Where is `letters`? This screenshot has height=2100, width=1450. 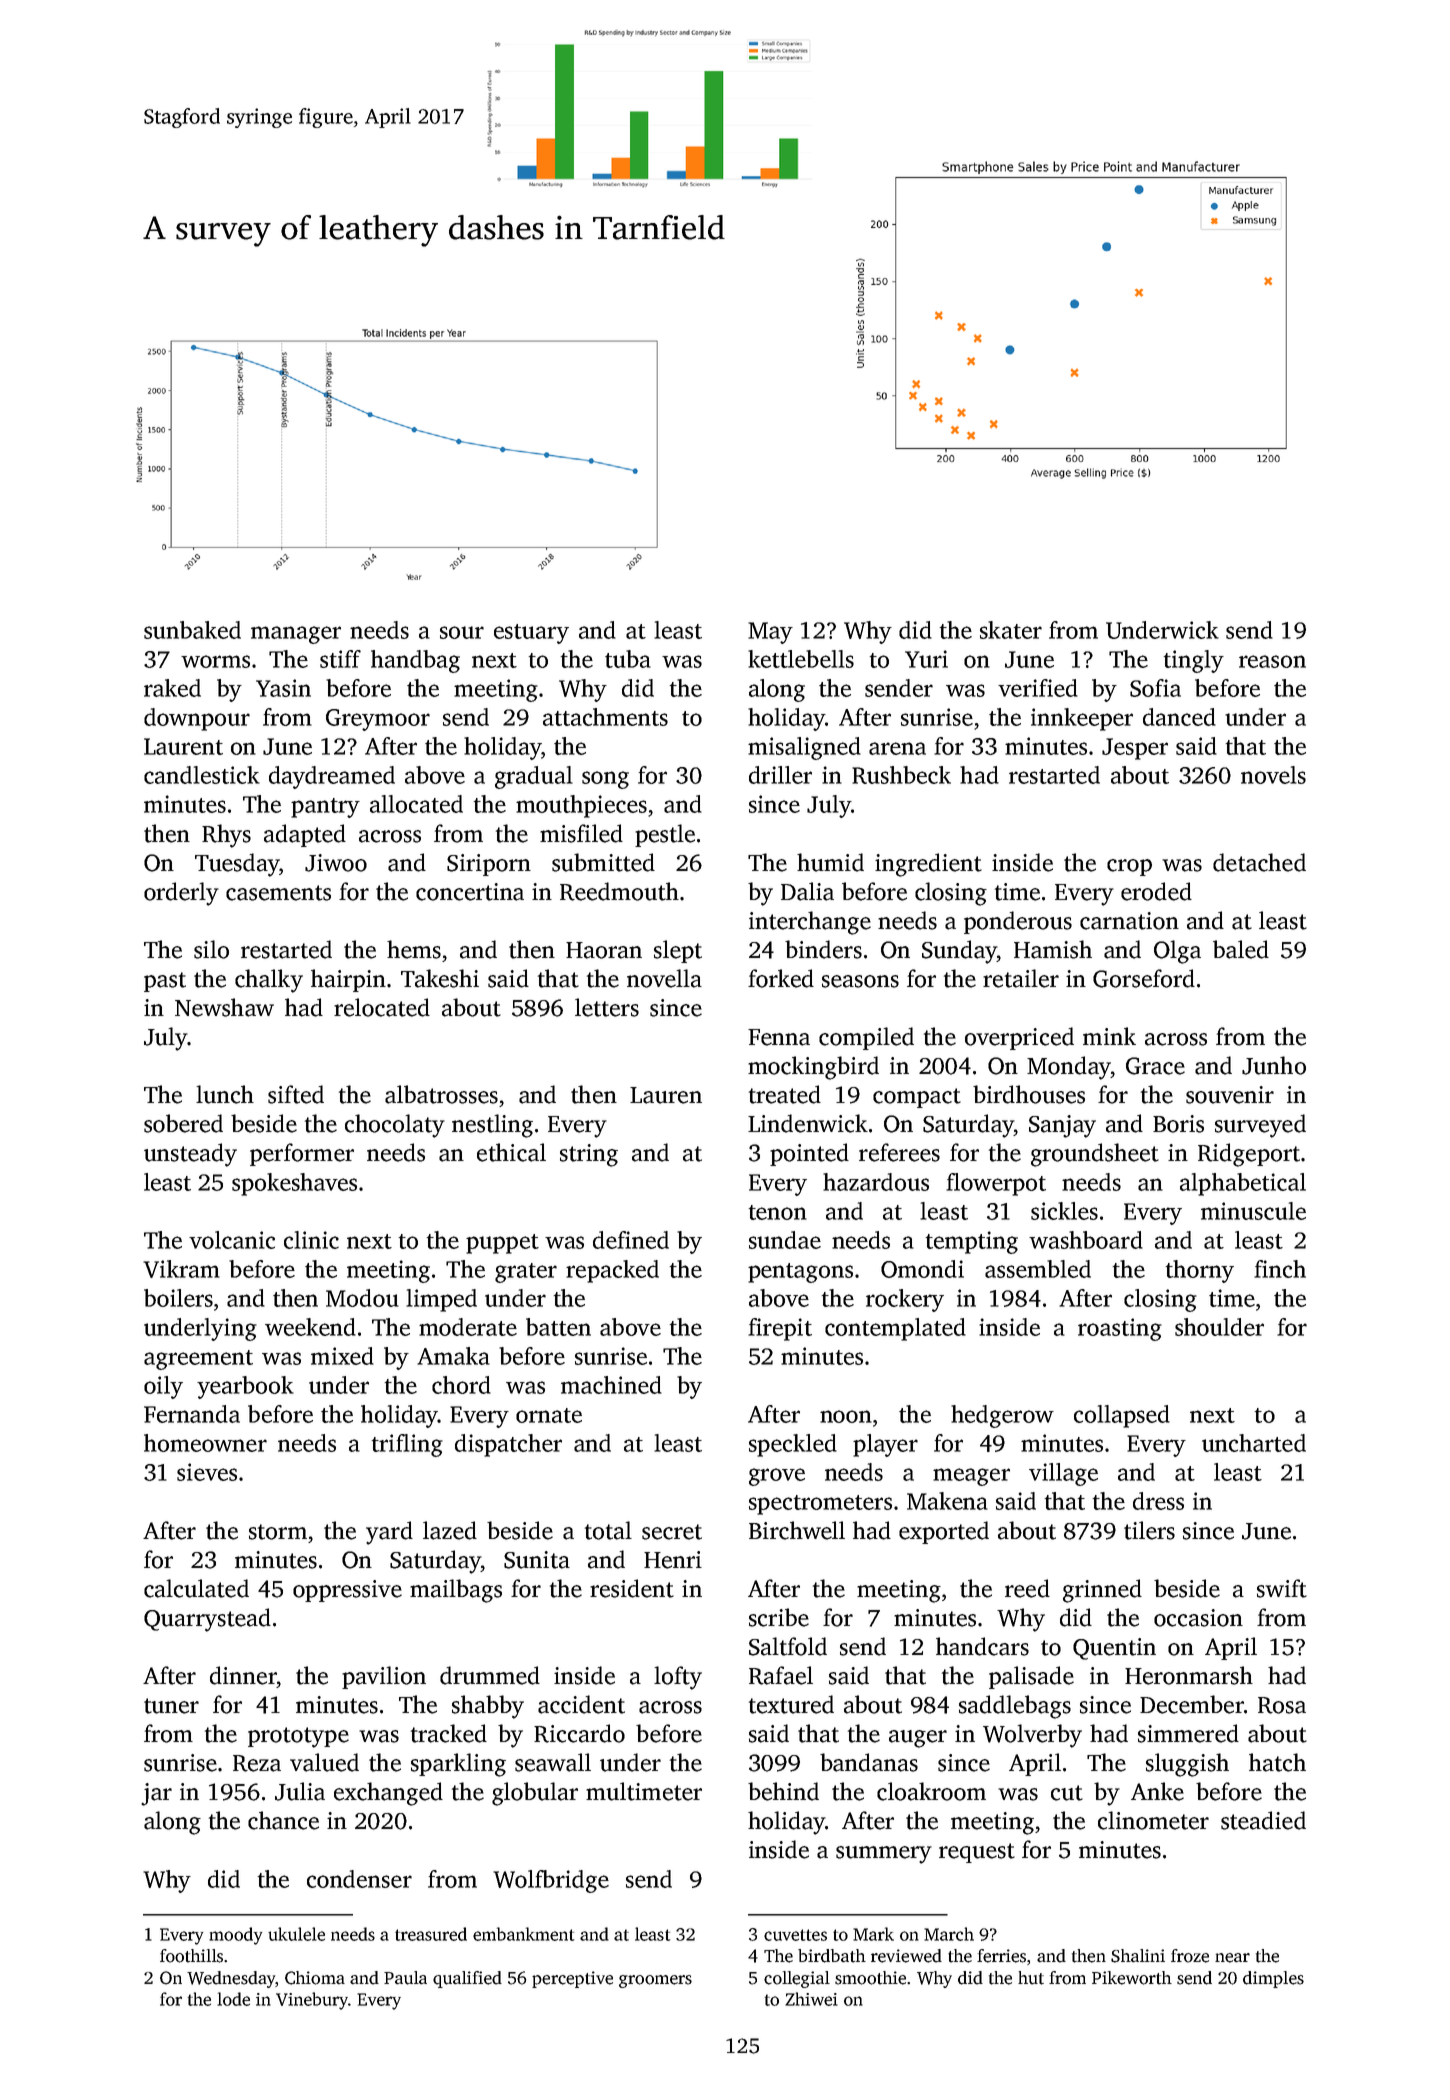 letters is located at coordinates (607, 1007).
